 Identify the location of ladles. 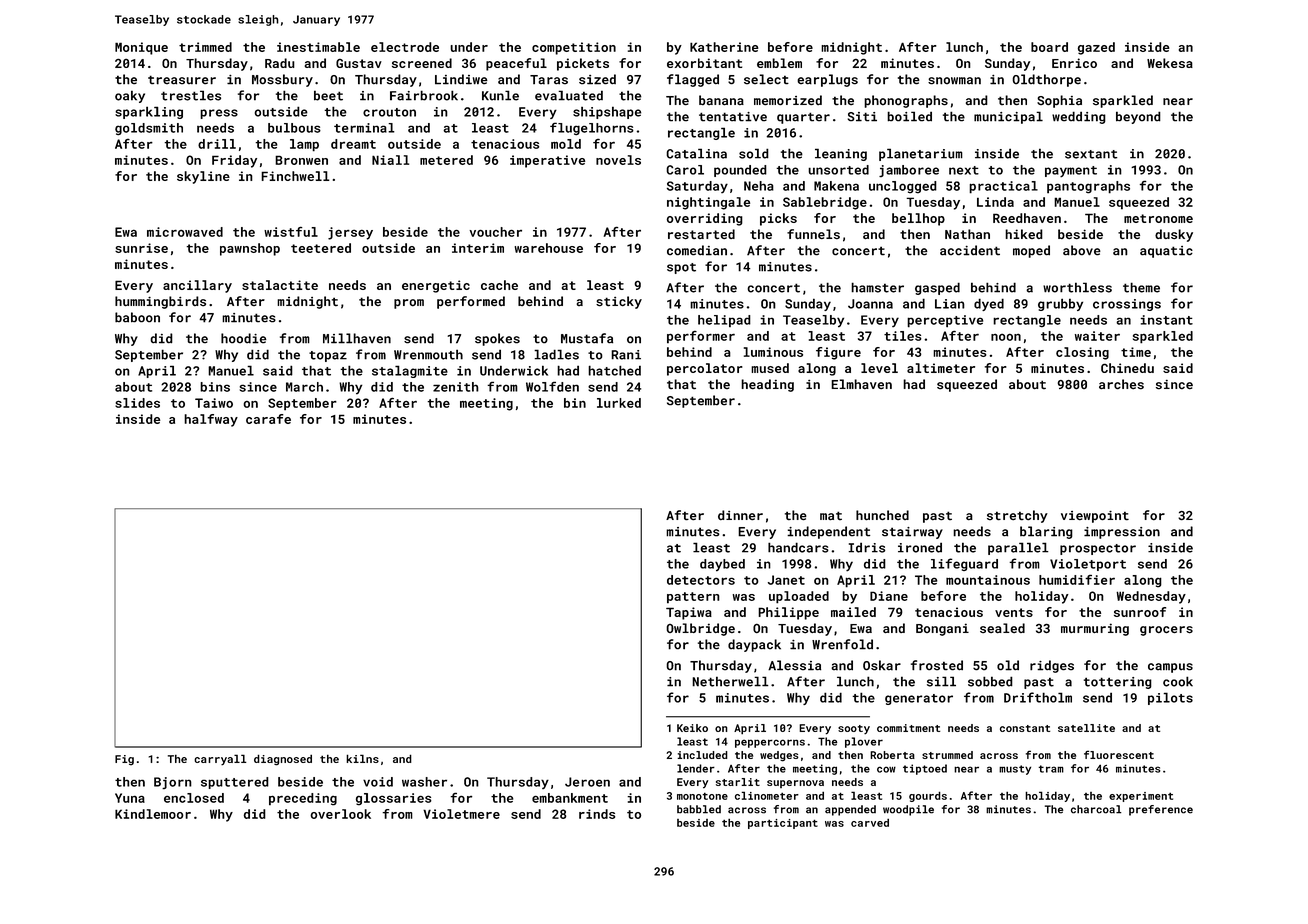
(556, 354).
